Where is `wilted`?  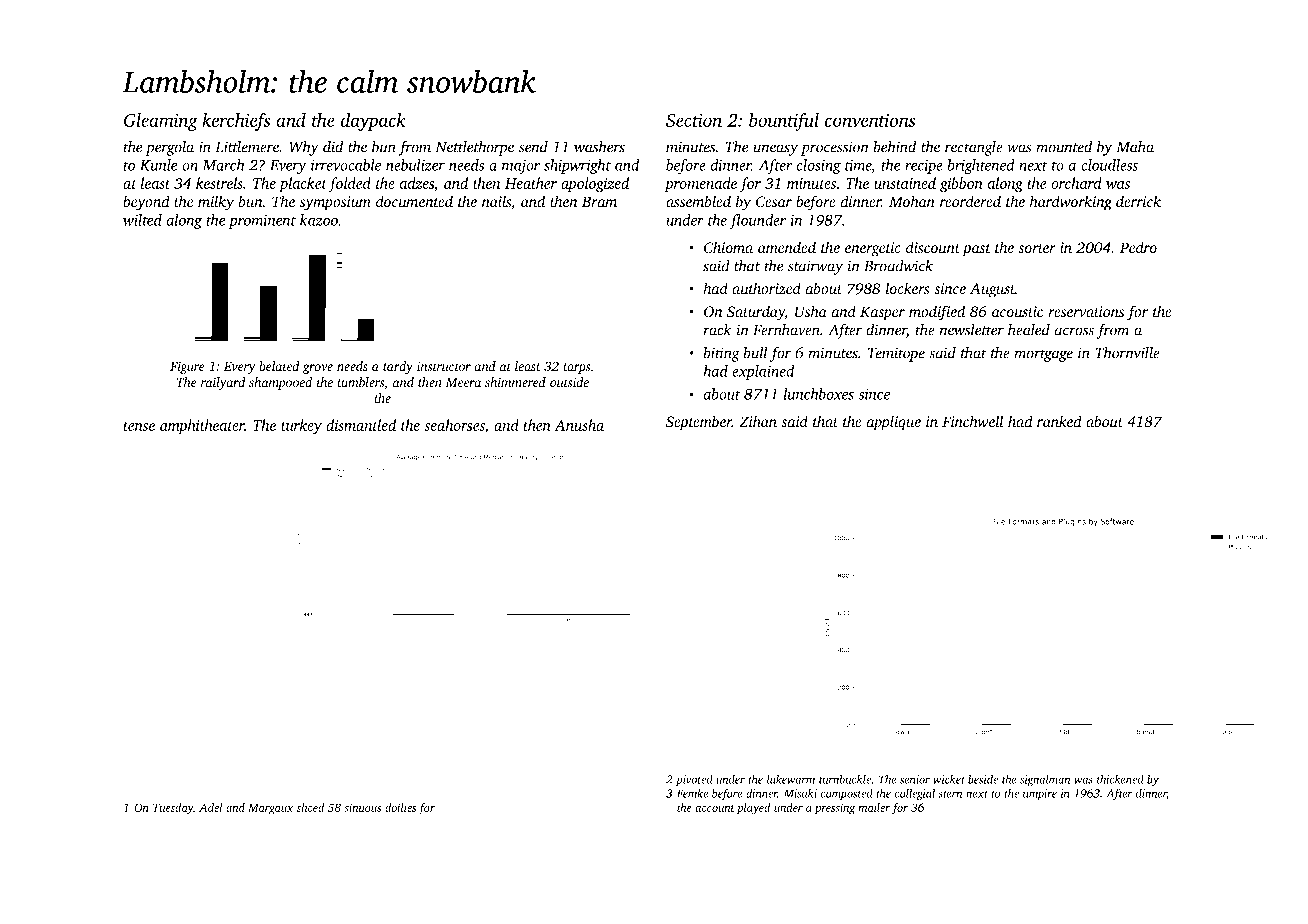
wilted is located at coordinates (142, 220).
